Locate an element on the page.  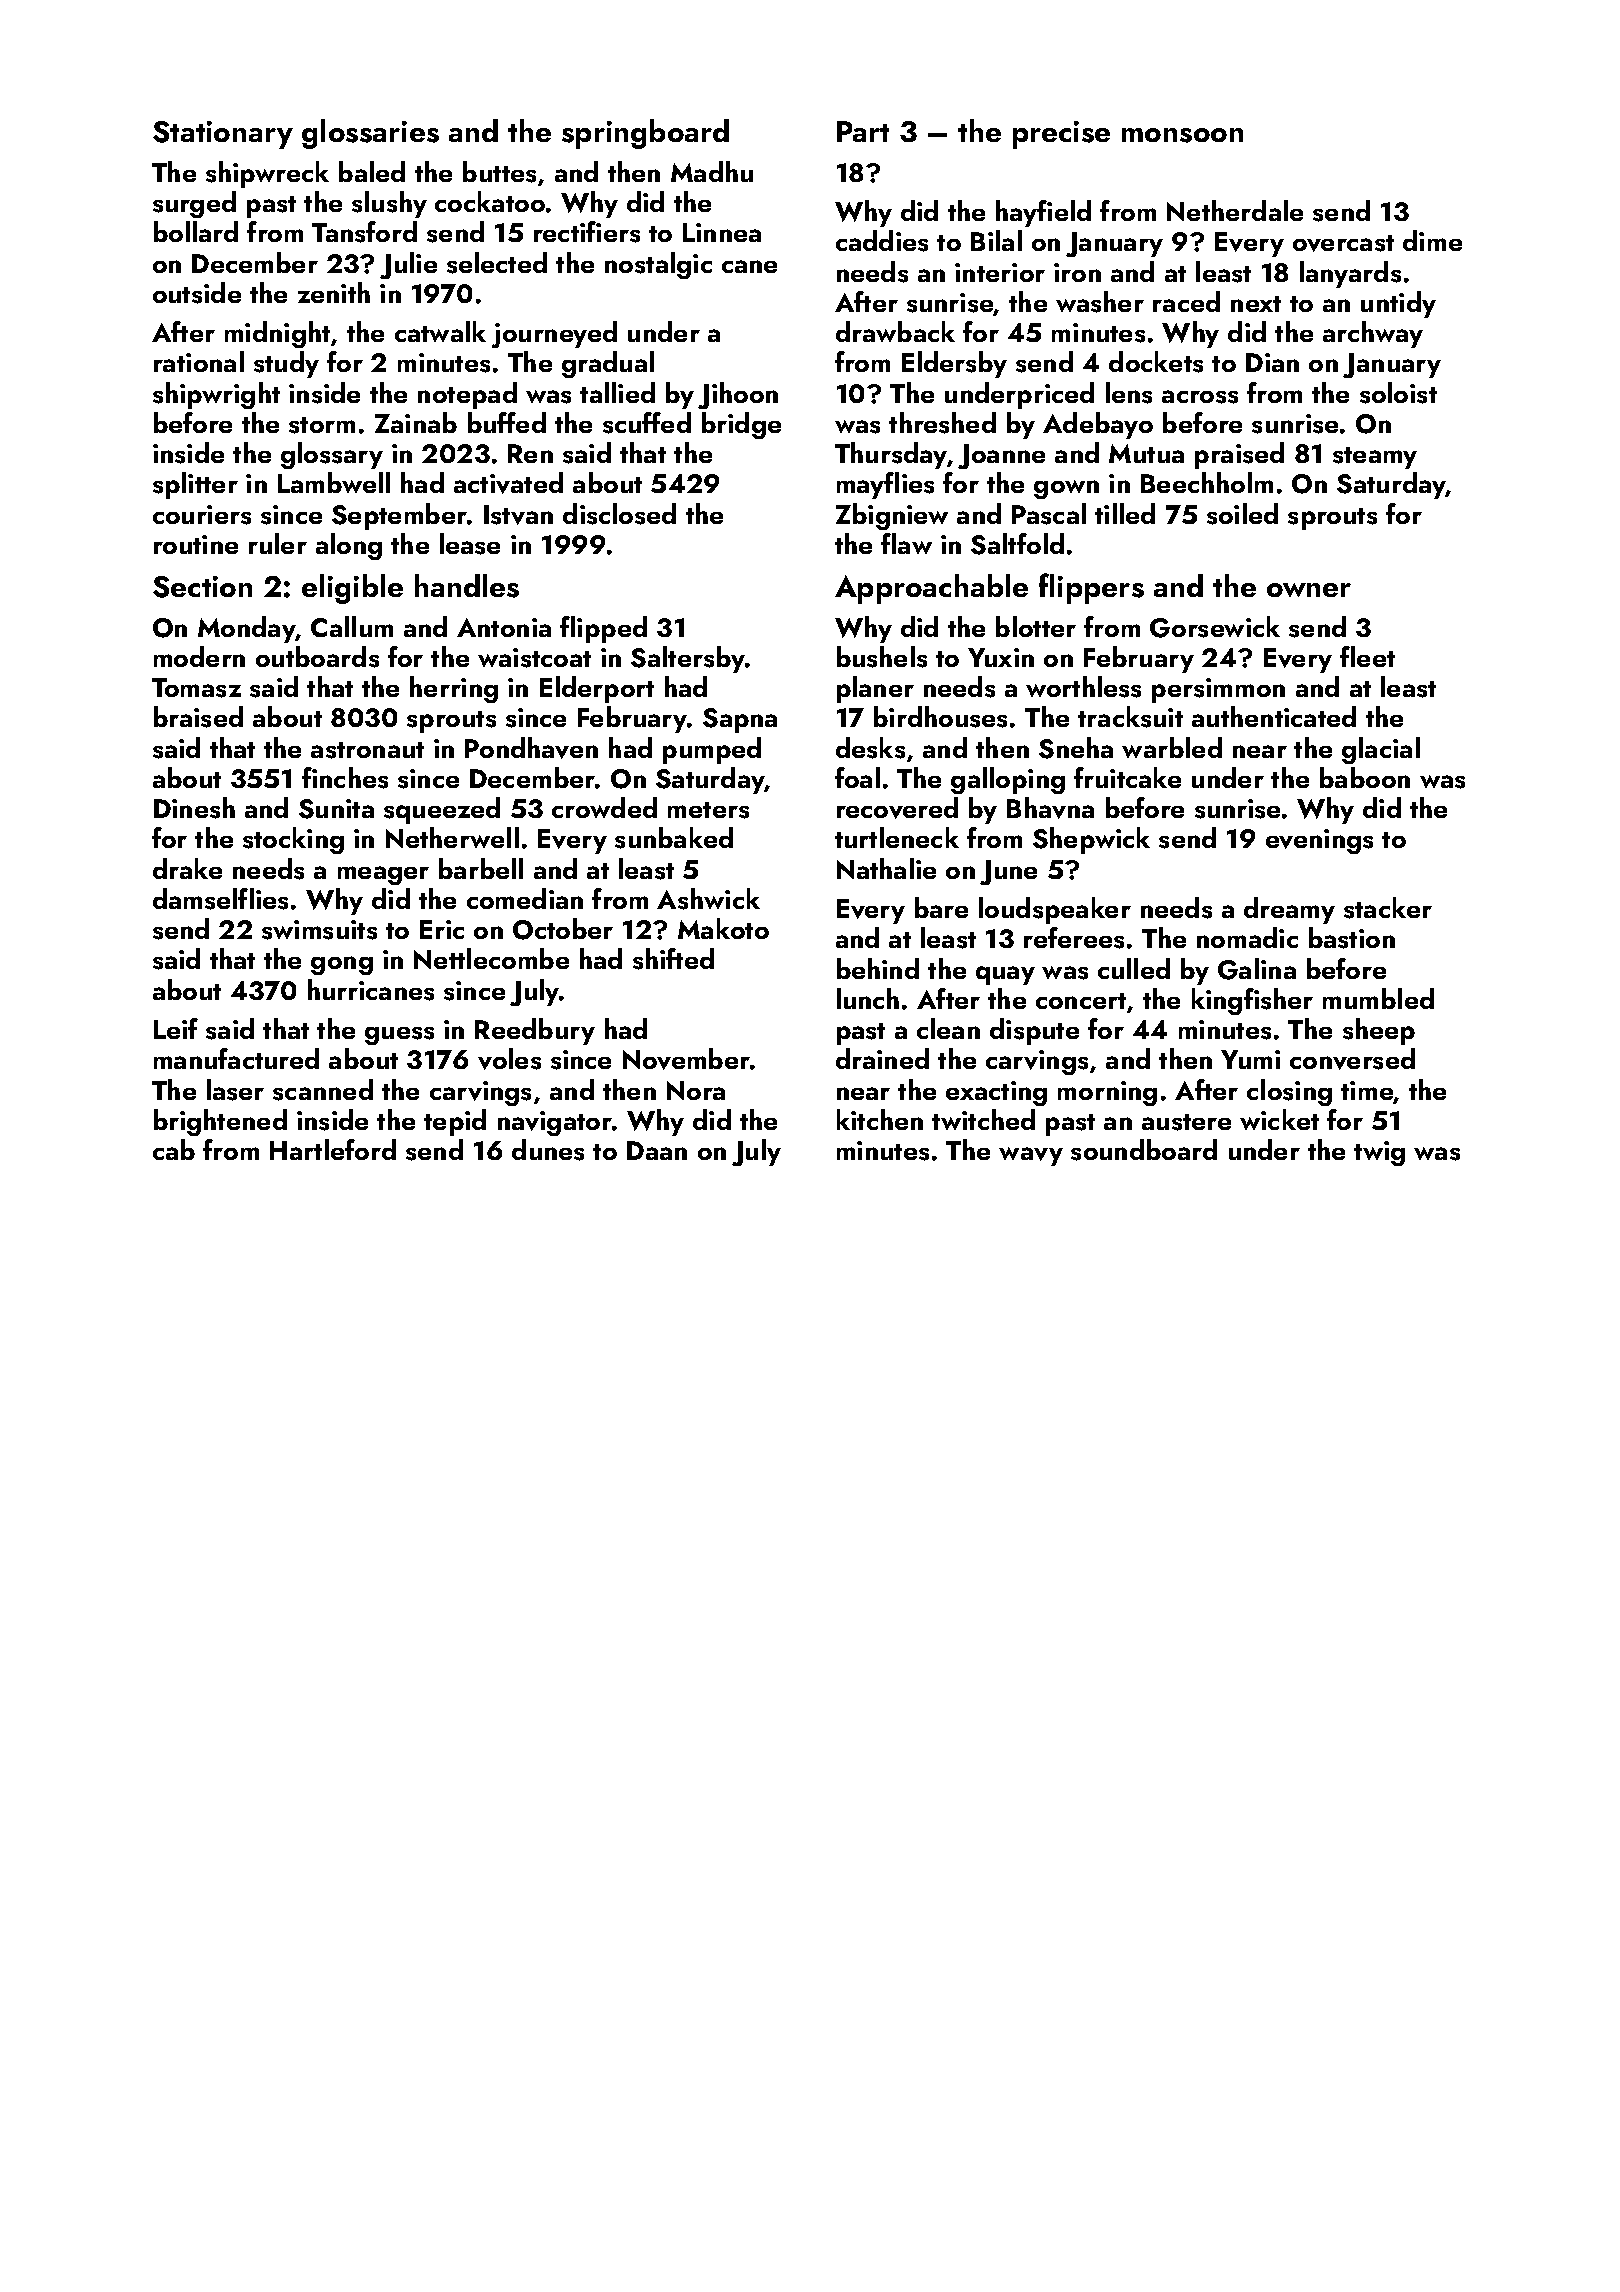
shipwreck is located at coordinates (267, 174).
